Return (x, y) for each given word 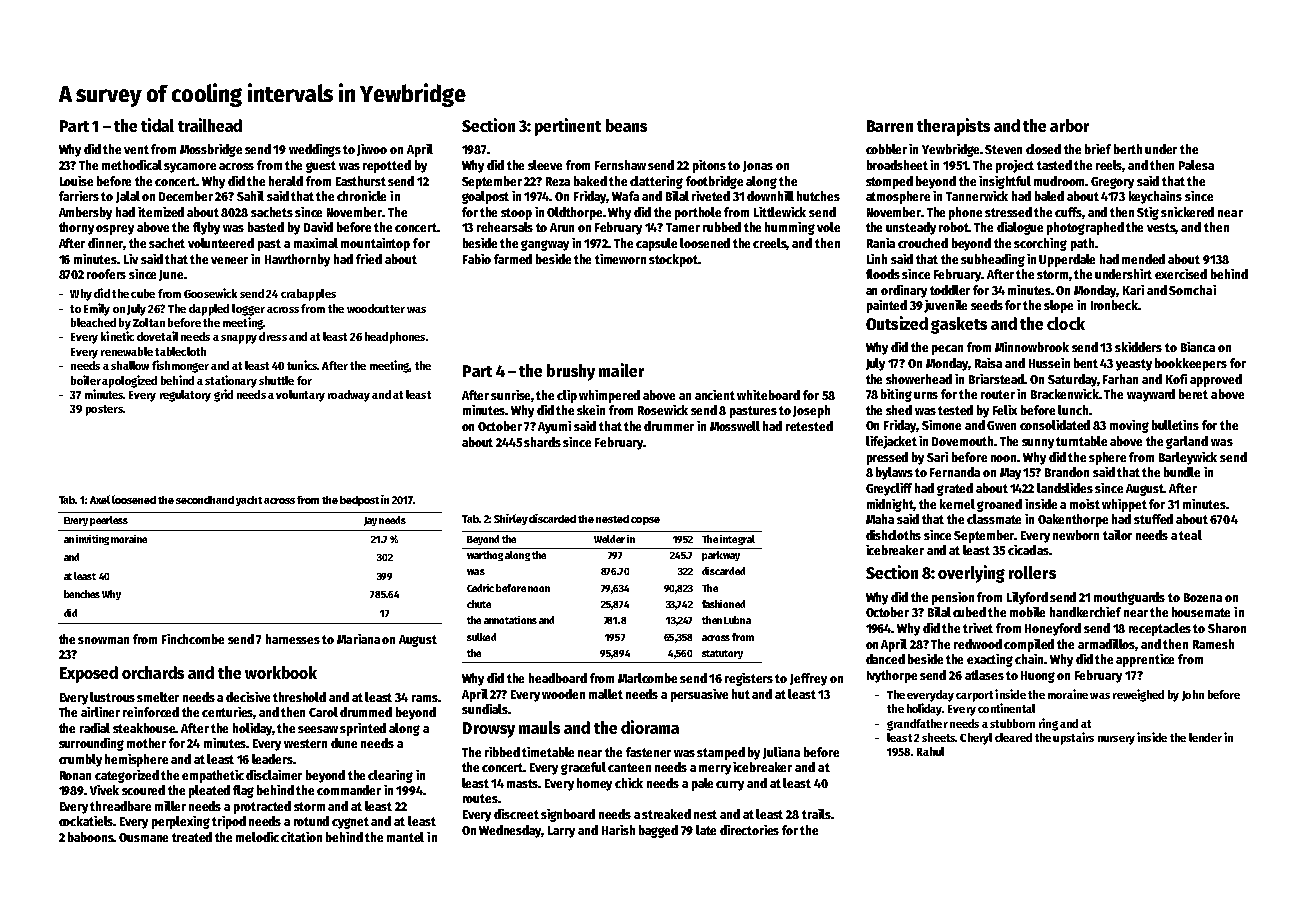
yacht (249, 501)
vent (136, 149)
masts (523, 783)
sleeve (545, 165)
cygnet (350, 823)
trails (816, 814)
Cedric (480, 588)
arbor (1069, 125)
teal (1190, 535)
